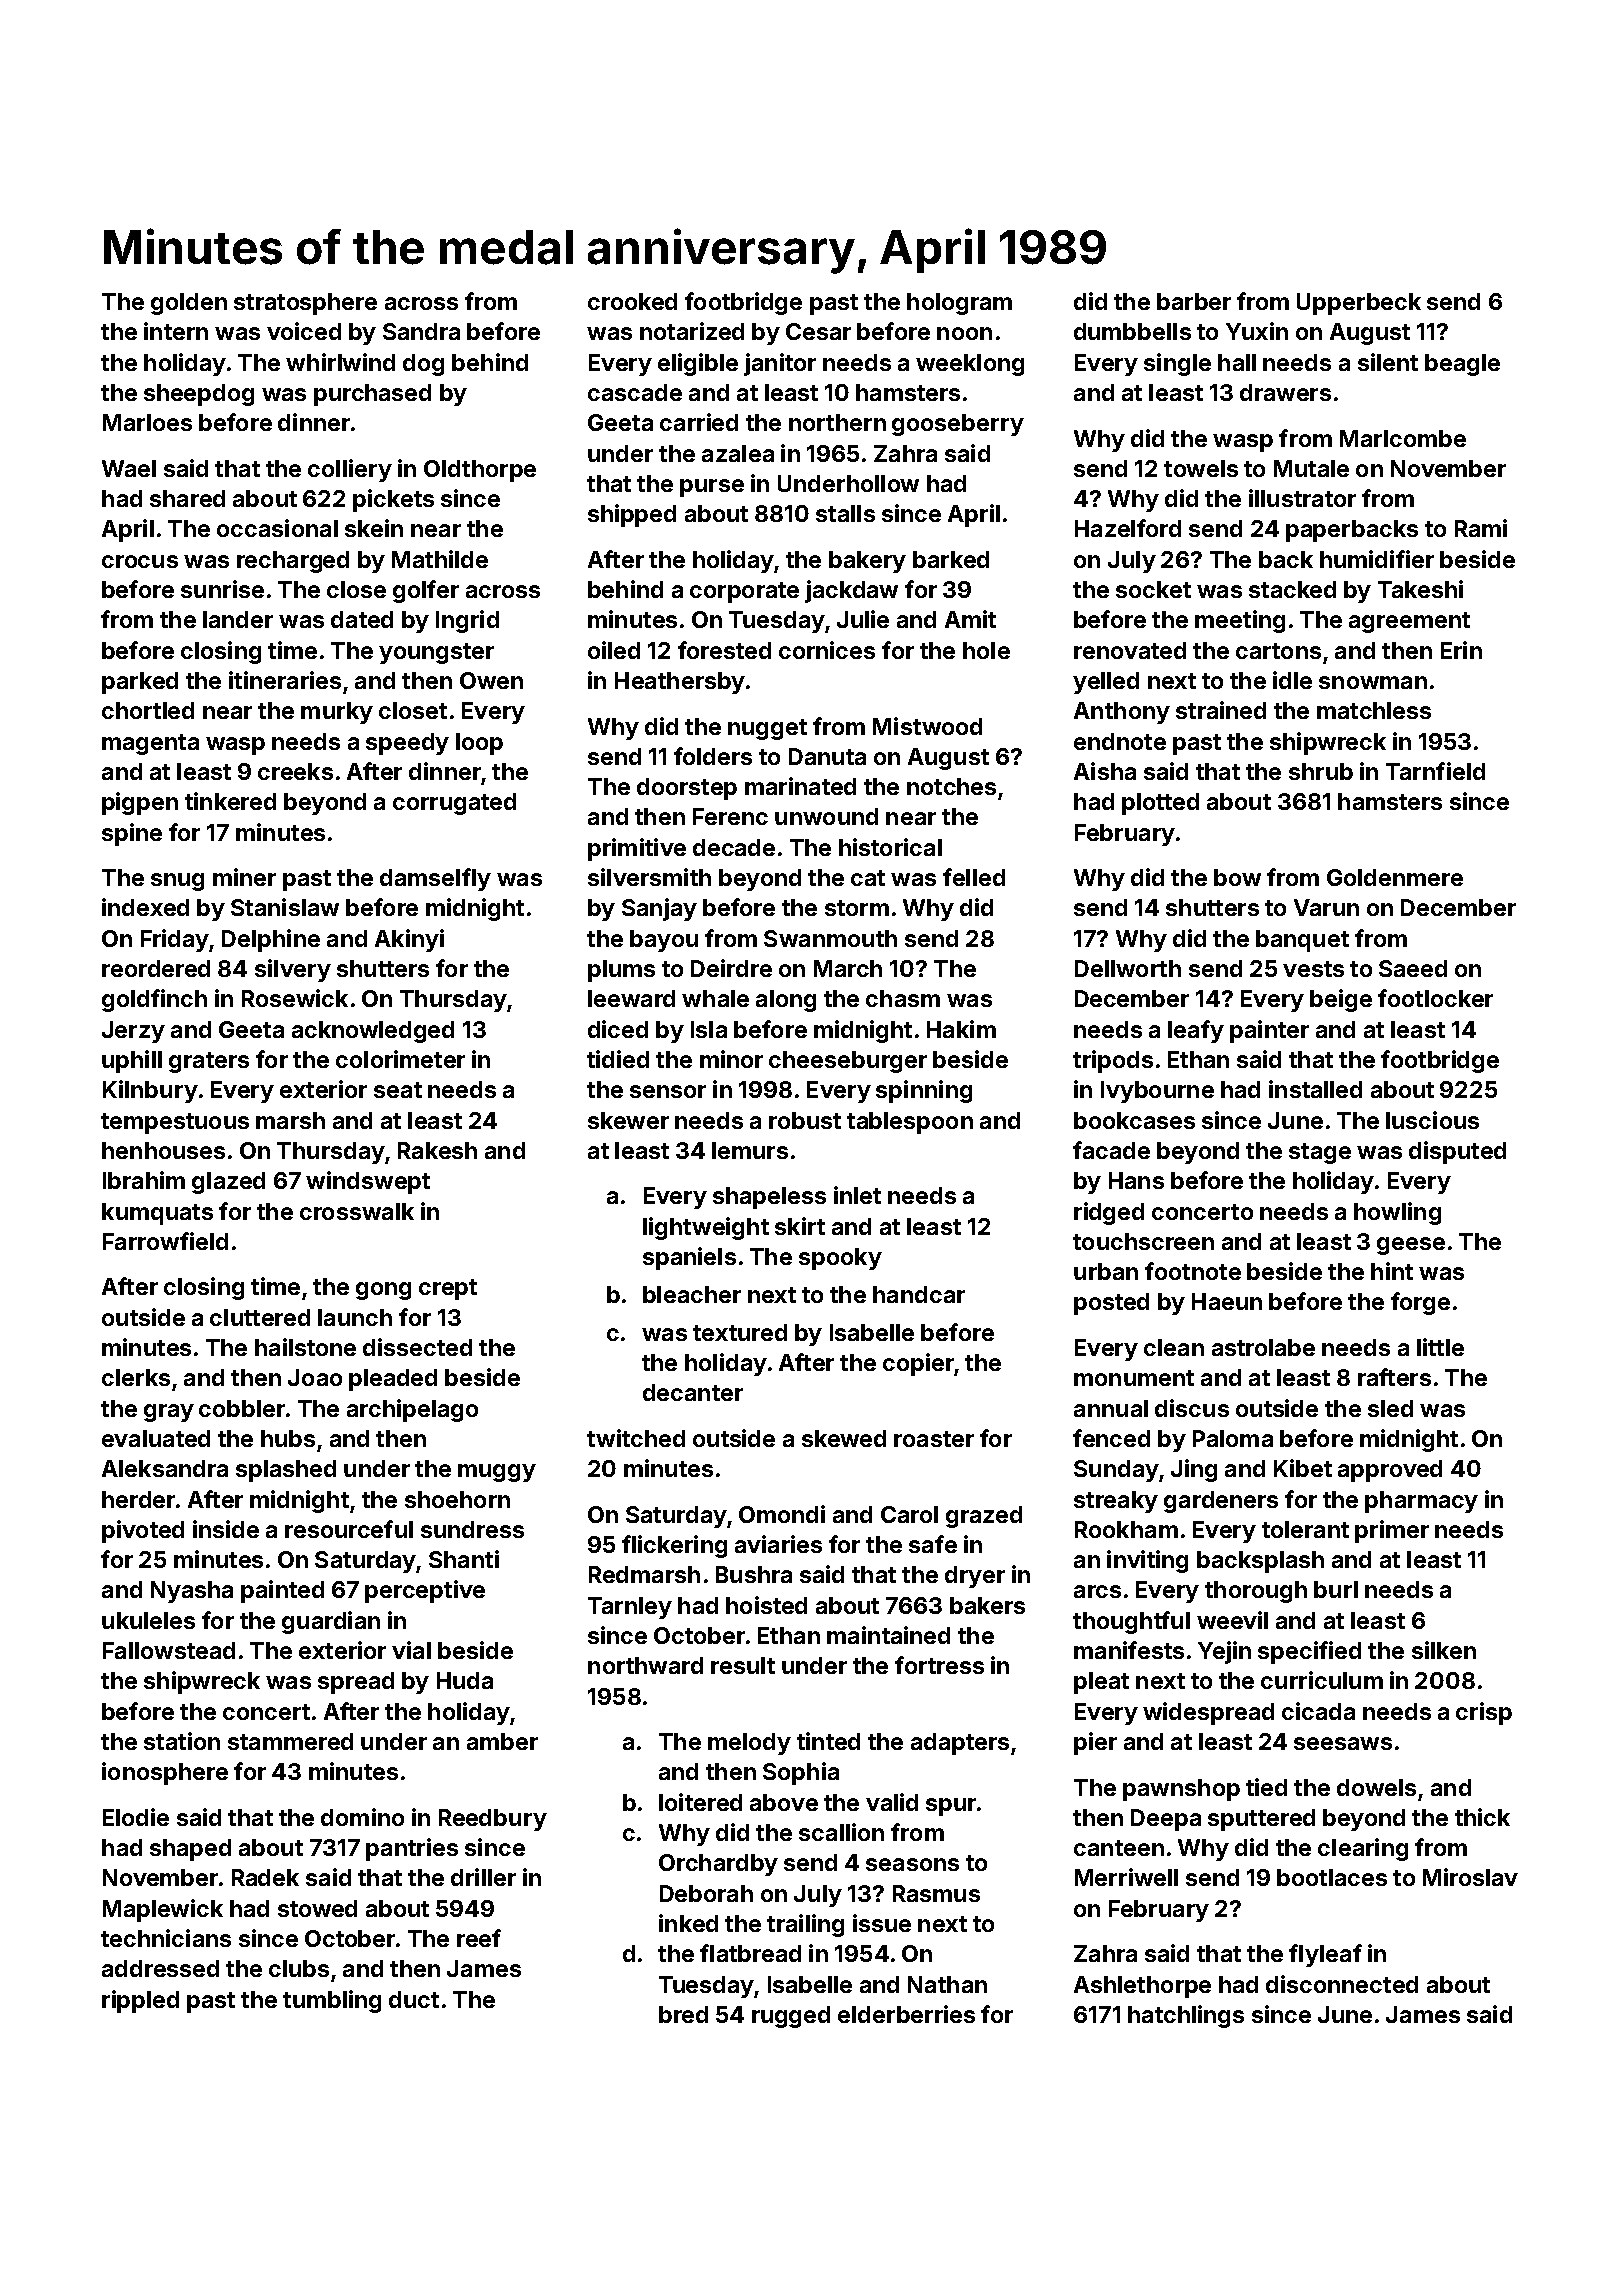  Describe the element at coordinates (138, 1499) in the screenshot. I see `herder` at that location.
